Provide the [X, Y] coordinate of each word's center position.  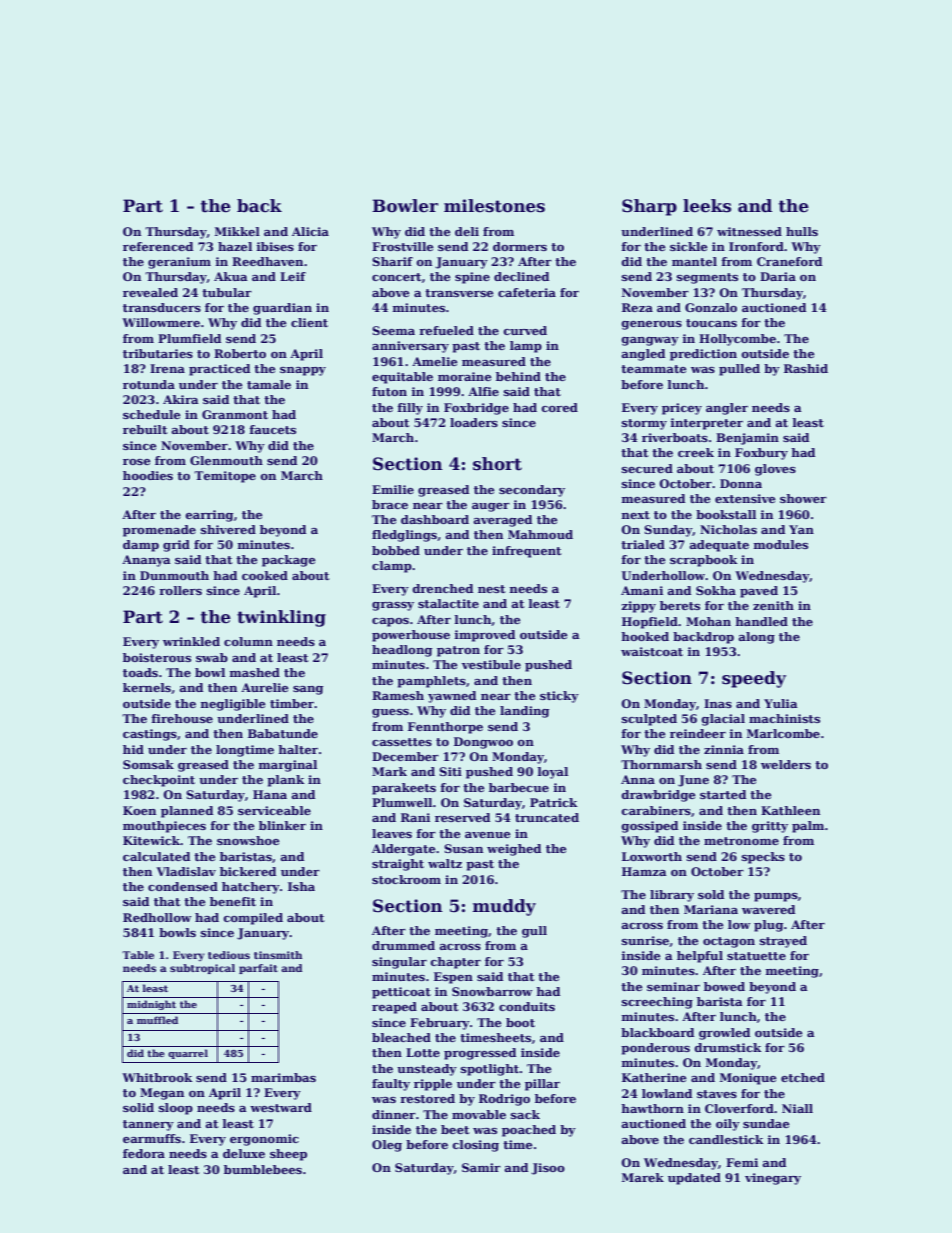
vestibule [491, 664]
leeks [707, 206]
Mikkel [237, 231]
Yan [801, 529]
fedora [144, 1153]
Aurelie [264, 687]
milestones [494, 206]
